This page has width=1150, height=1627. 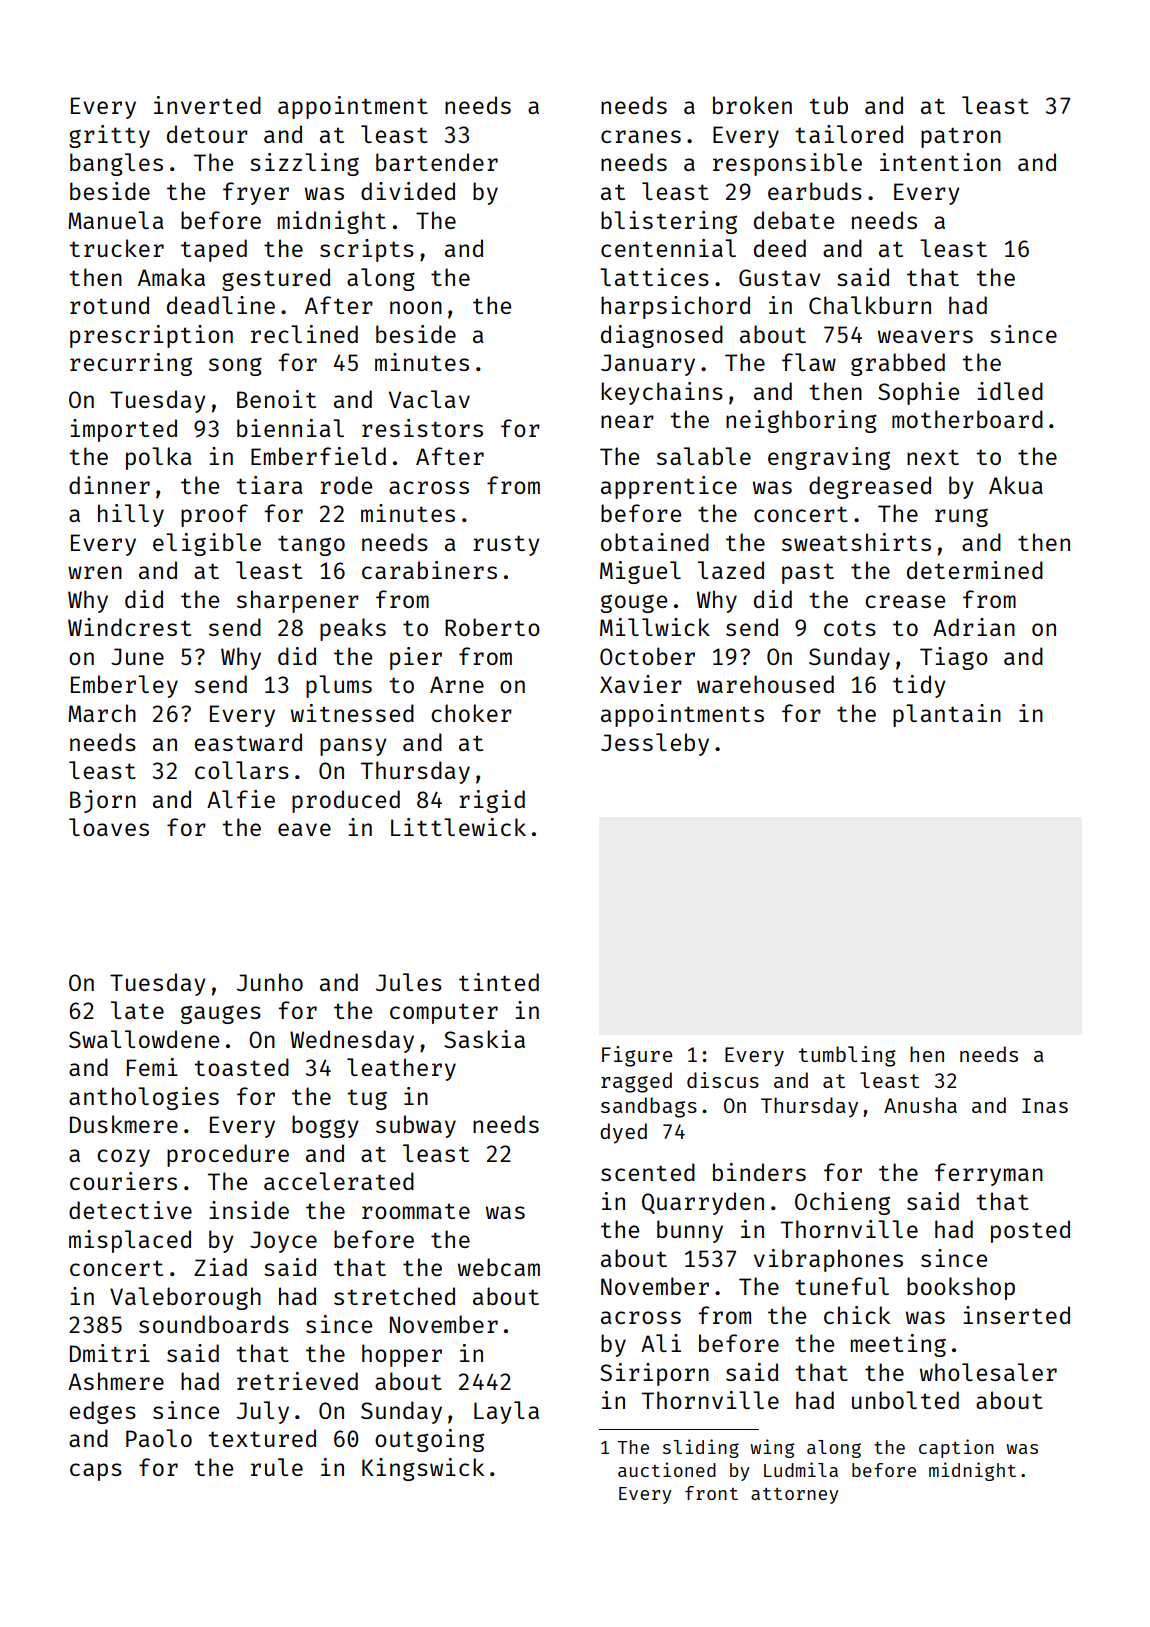 What do you see at coordinates (1016, 485) in the page?
I see `Akua` at bounding box center [1016, 485].
